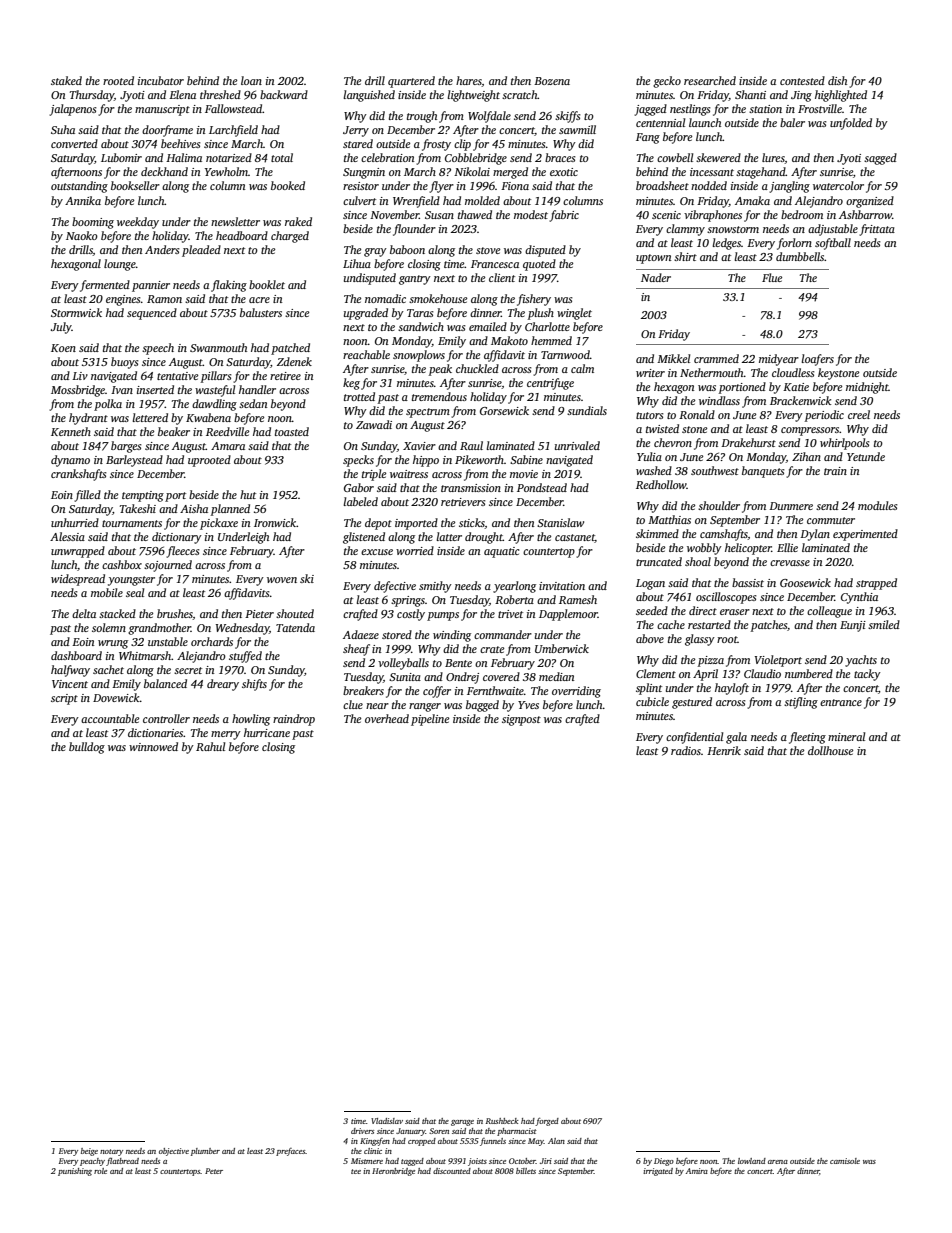 Image resolution: width=952 pixels, height=1233 pixels. Describe the element at coordinates (710, 80) in the page. I see `researched` at that location.
